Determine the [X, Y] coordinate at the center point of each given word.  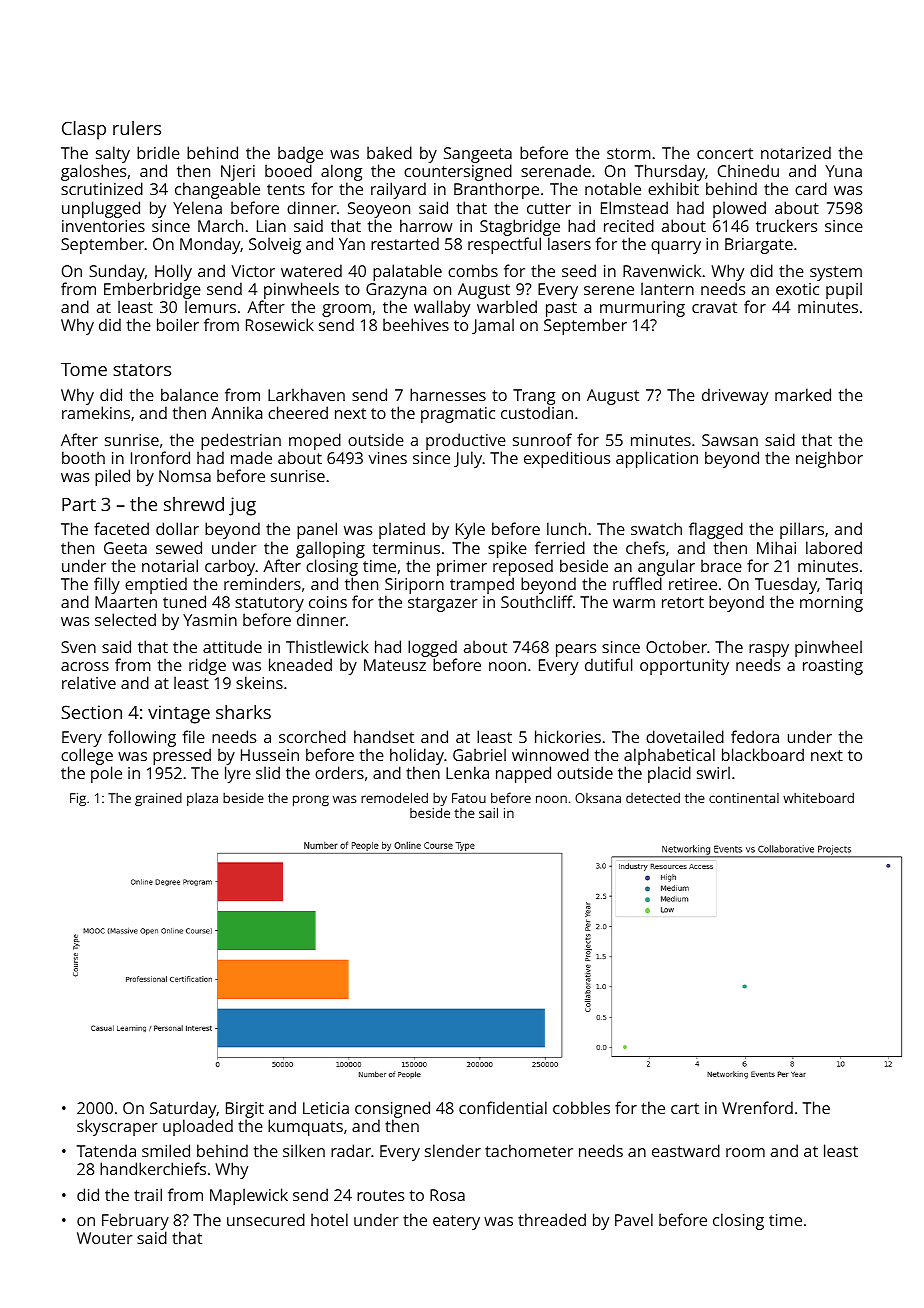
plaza [202, 799]
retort [683, 602]
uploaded [198, 1127]
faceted [121, 528]
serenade [556, 170]
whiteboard [818, 797]
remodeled [394, 797]
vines [387, 458]
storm [629, 153]
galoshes [93, 172]
